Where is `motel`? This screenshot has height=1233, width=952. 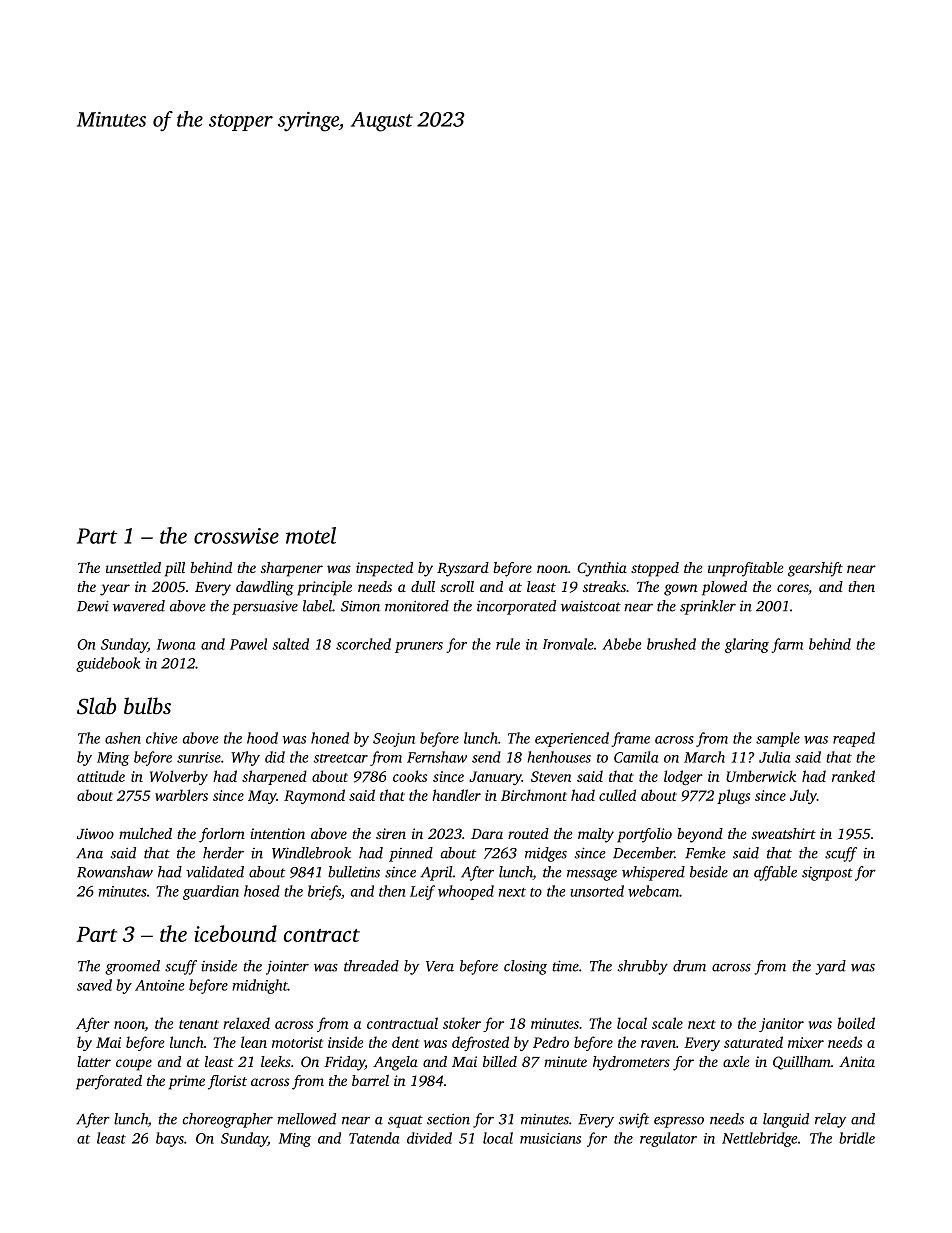
motel is located at coordinates (311, 535).
